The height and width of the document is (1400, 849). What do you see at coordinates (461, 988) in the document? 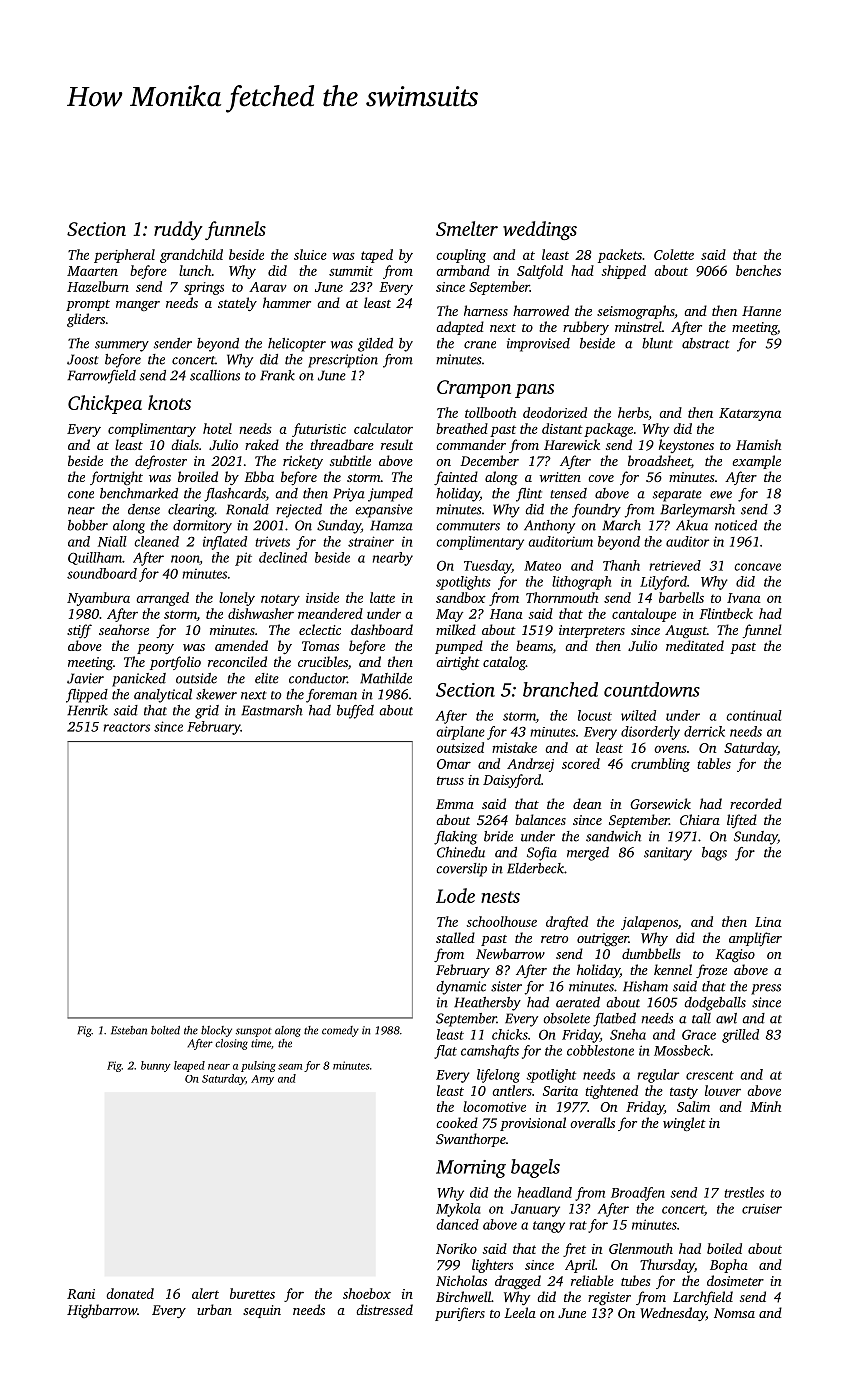
I see `dynamic` at bounding box center [461, 988].
